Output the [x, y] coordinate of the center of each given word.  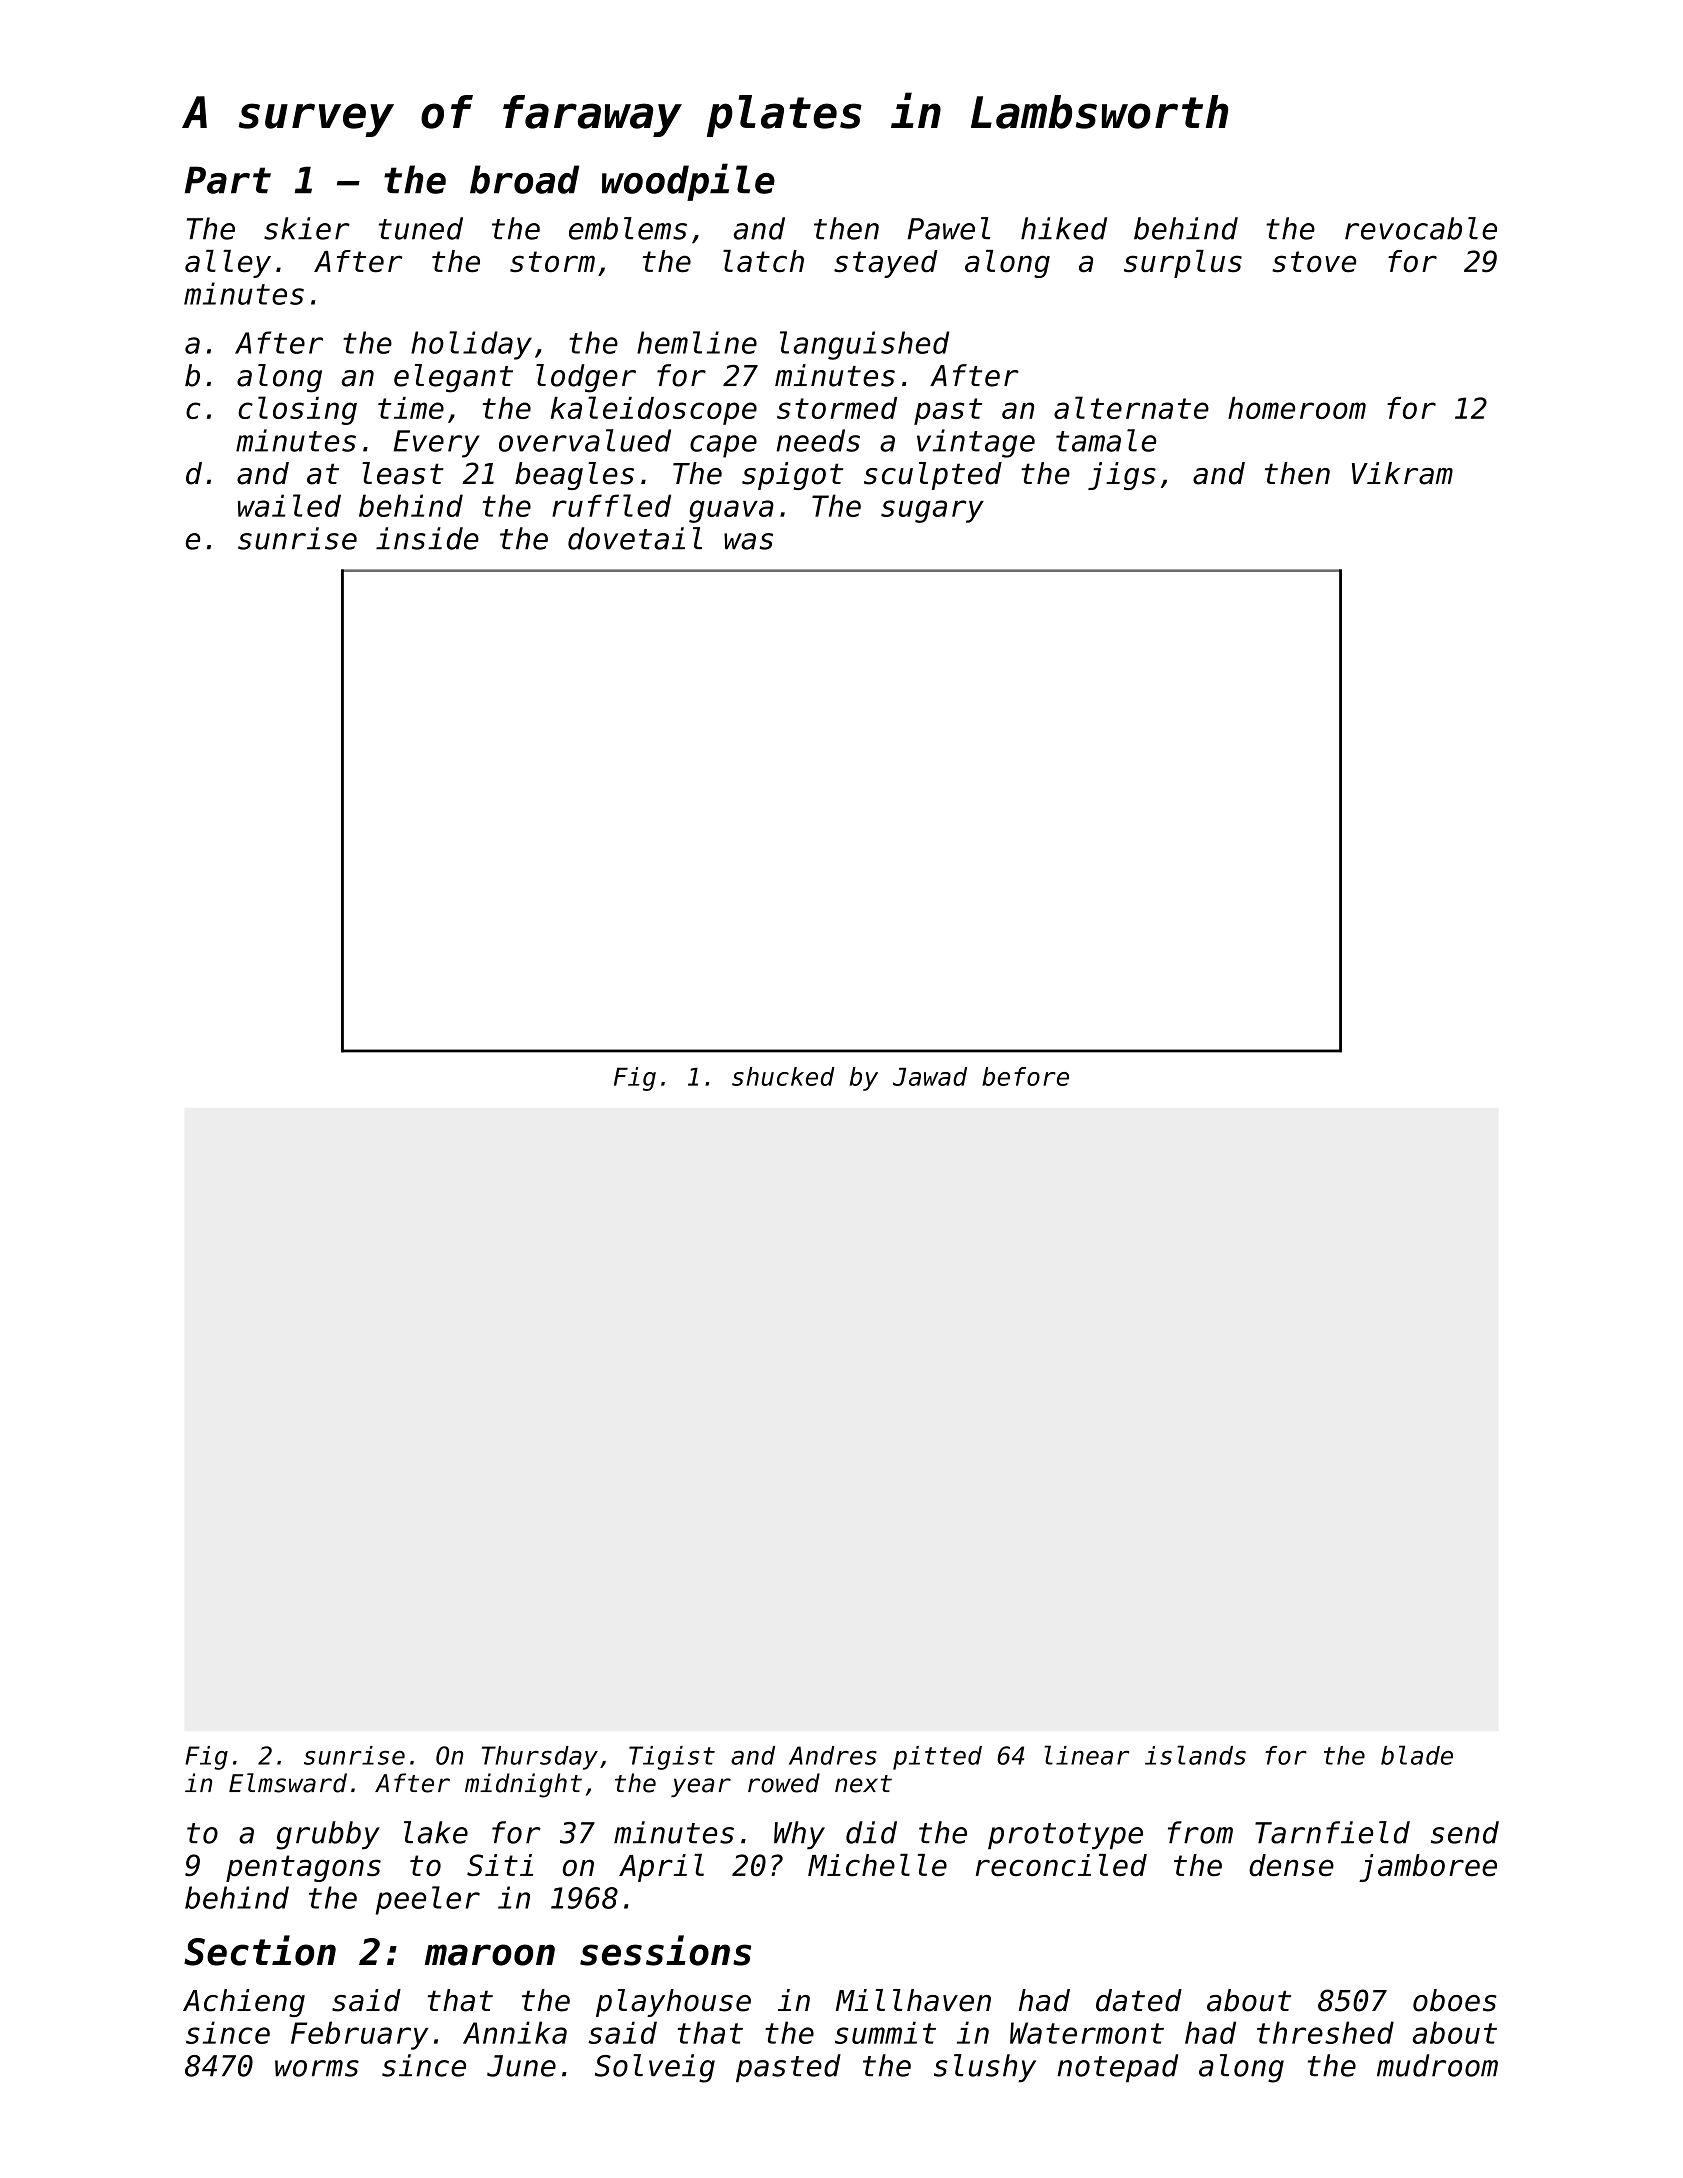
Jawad [930, 1076]
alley [228, 264]
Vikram [1402, 473]
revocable [1421, 228]
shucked [783, 1076]
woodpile [688, 182]
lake [436, 1832]
